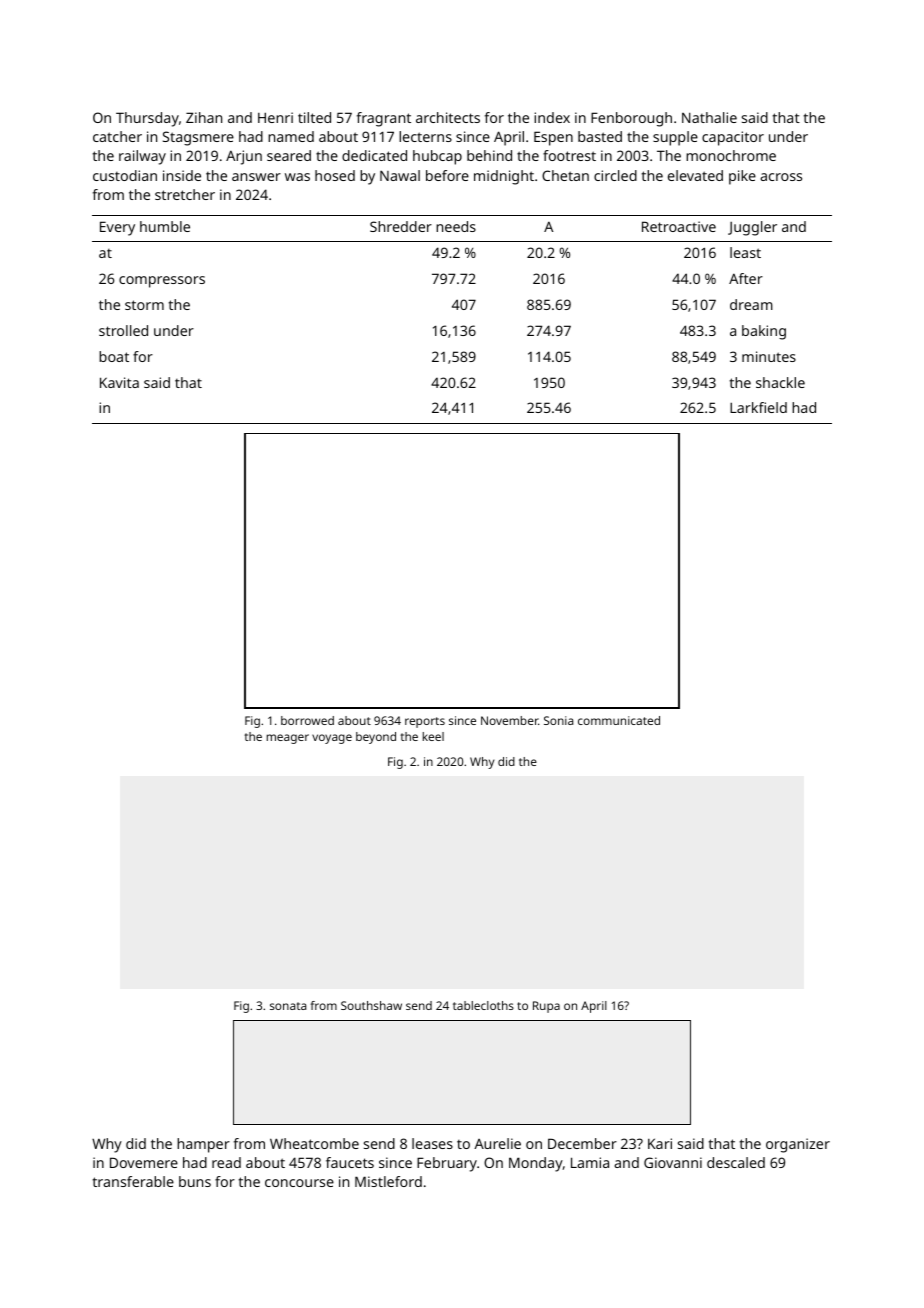 The width and height of the image is (924, 1308). What do you see at coordinates (709, 117) in the image?
I see `Nathalie` at bounding box center [709, 117].
